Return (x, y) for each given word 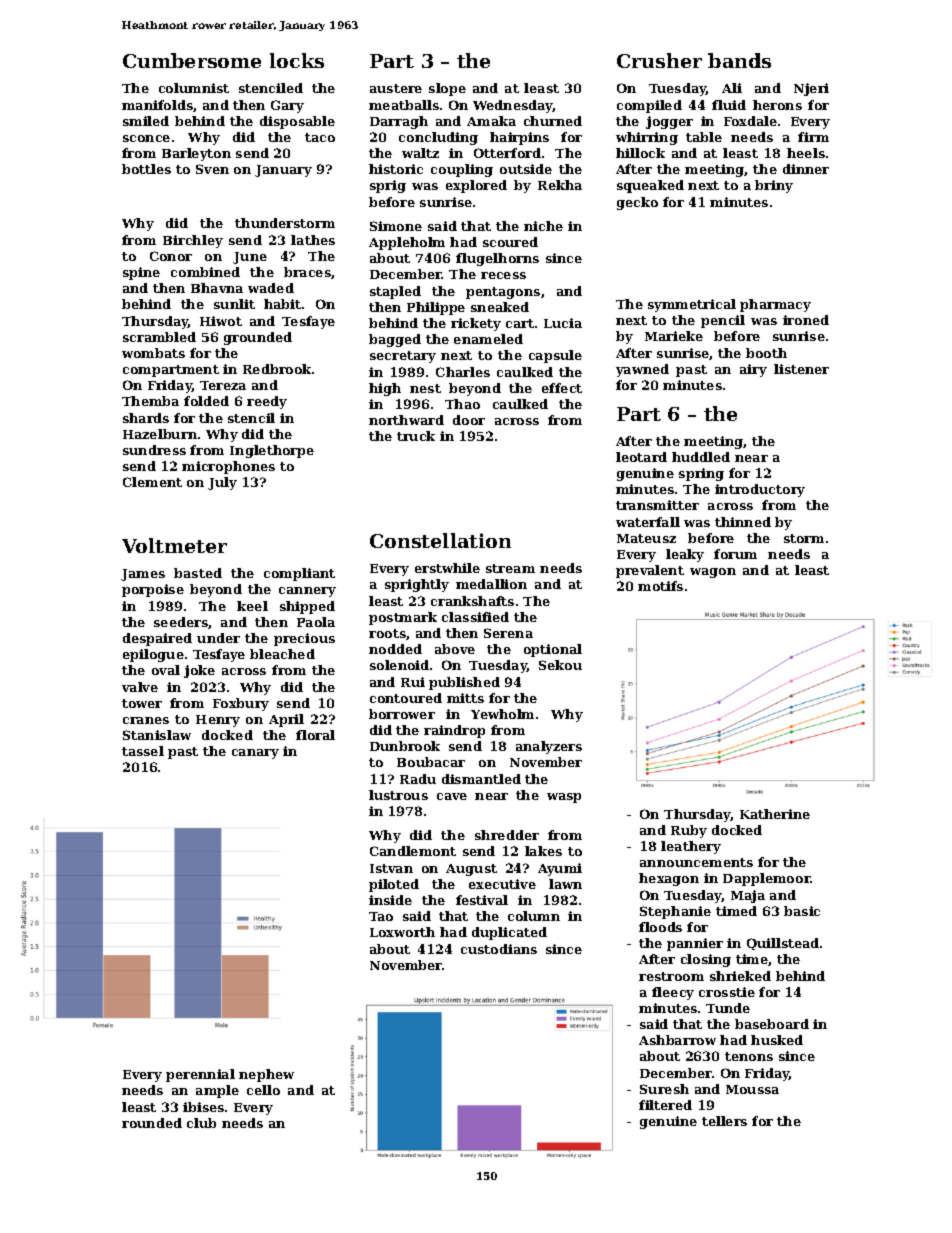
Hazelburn (160, 434)
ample (217, 1091)
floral (315, 735)
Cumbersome (192, 60)
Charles (463, 372)
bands (739, 60)
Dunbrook (405, 746)
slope (447, 89)
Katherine (775, 814)
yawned (642, 370)
